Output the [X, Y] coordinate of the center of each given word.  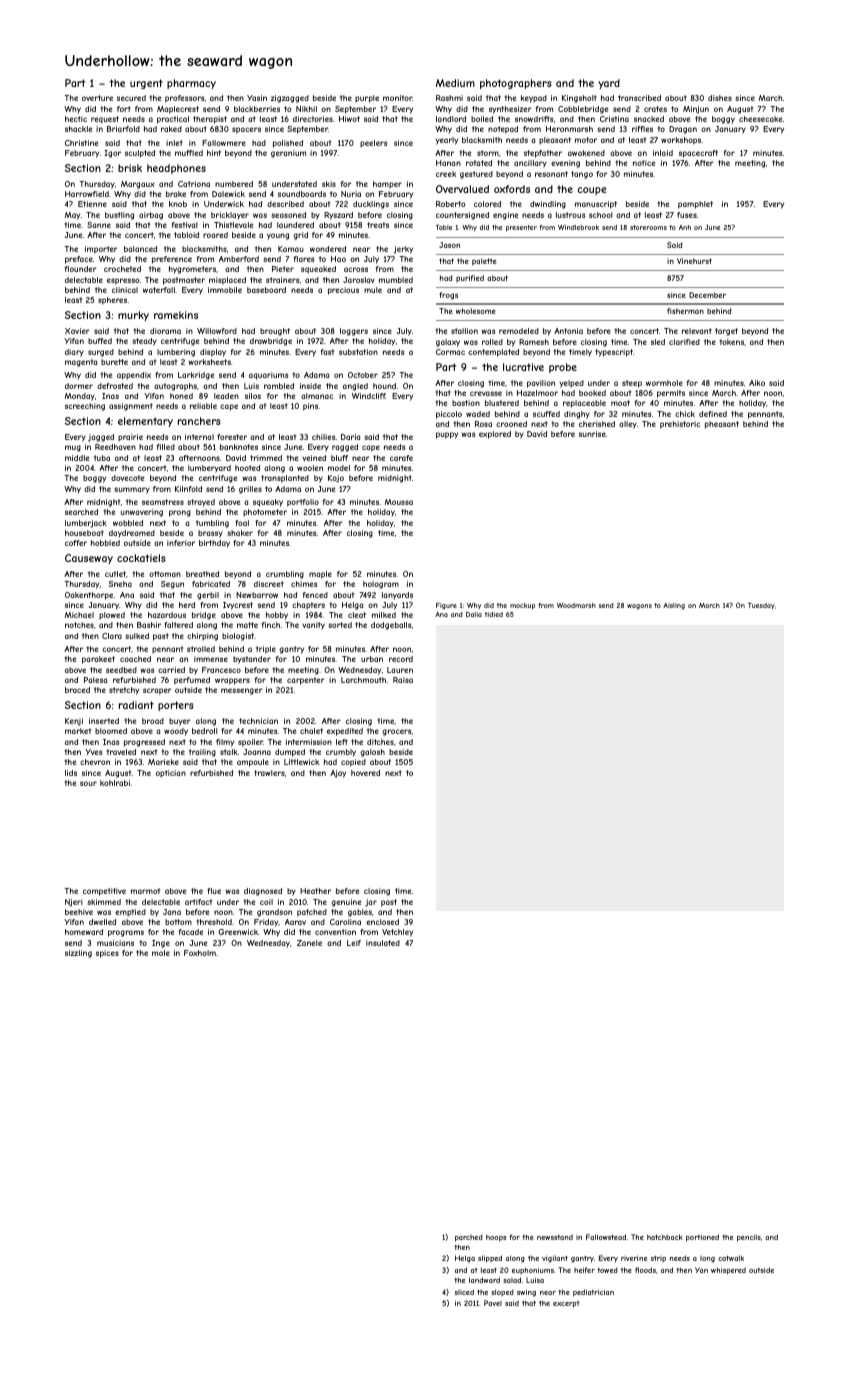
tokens [731, 342]
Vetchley [397, 933]
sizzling [78, 954]
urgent [146, 84]
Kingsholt [579, 99]
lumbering [176, 353]
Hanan [448, 163]
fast [327, 352]
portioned [702, 1238]
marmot [145, 891]
